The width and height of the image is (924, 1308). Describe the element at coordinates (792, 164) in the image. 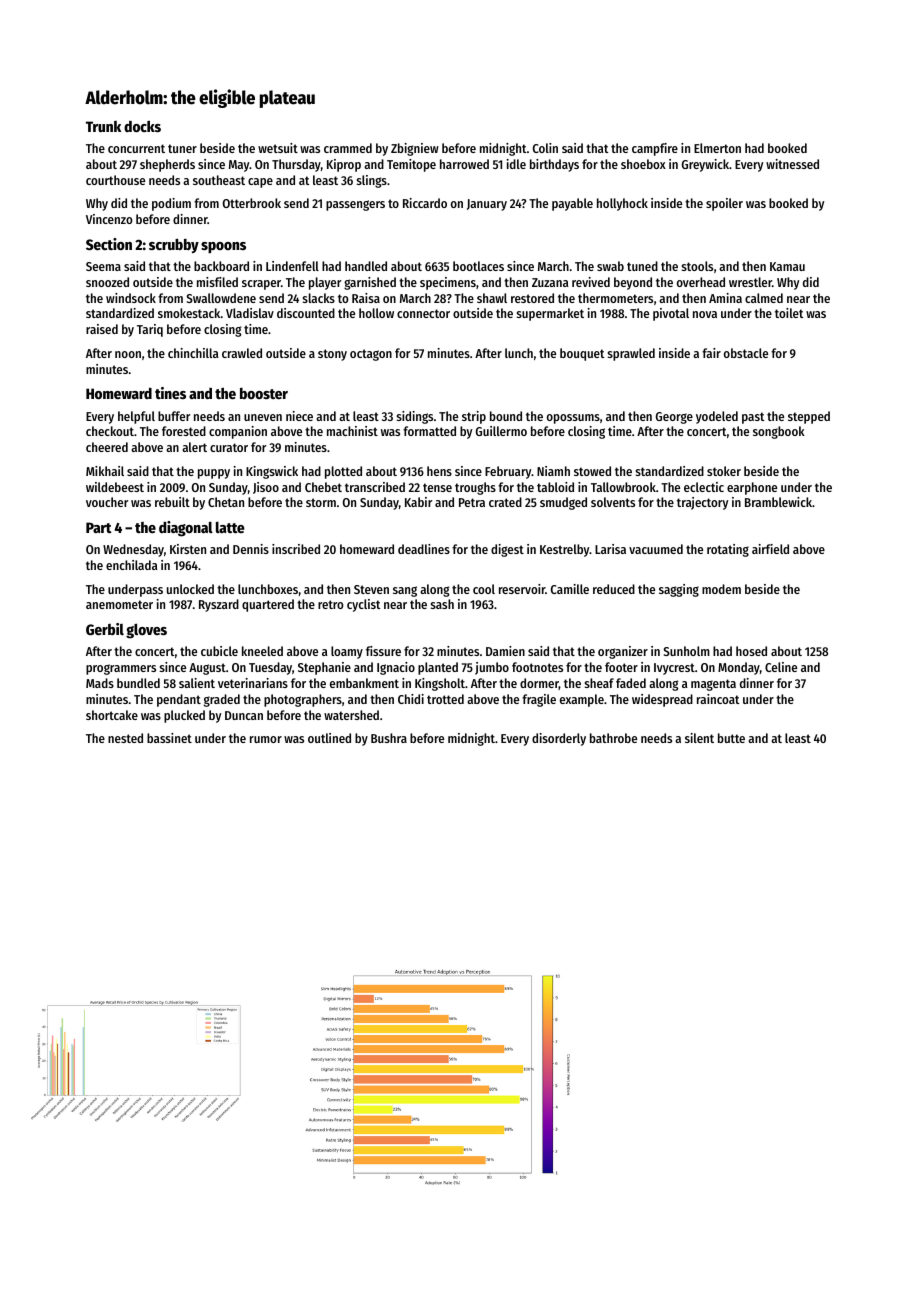

I see `witnessed` at that location.
